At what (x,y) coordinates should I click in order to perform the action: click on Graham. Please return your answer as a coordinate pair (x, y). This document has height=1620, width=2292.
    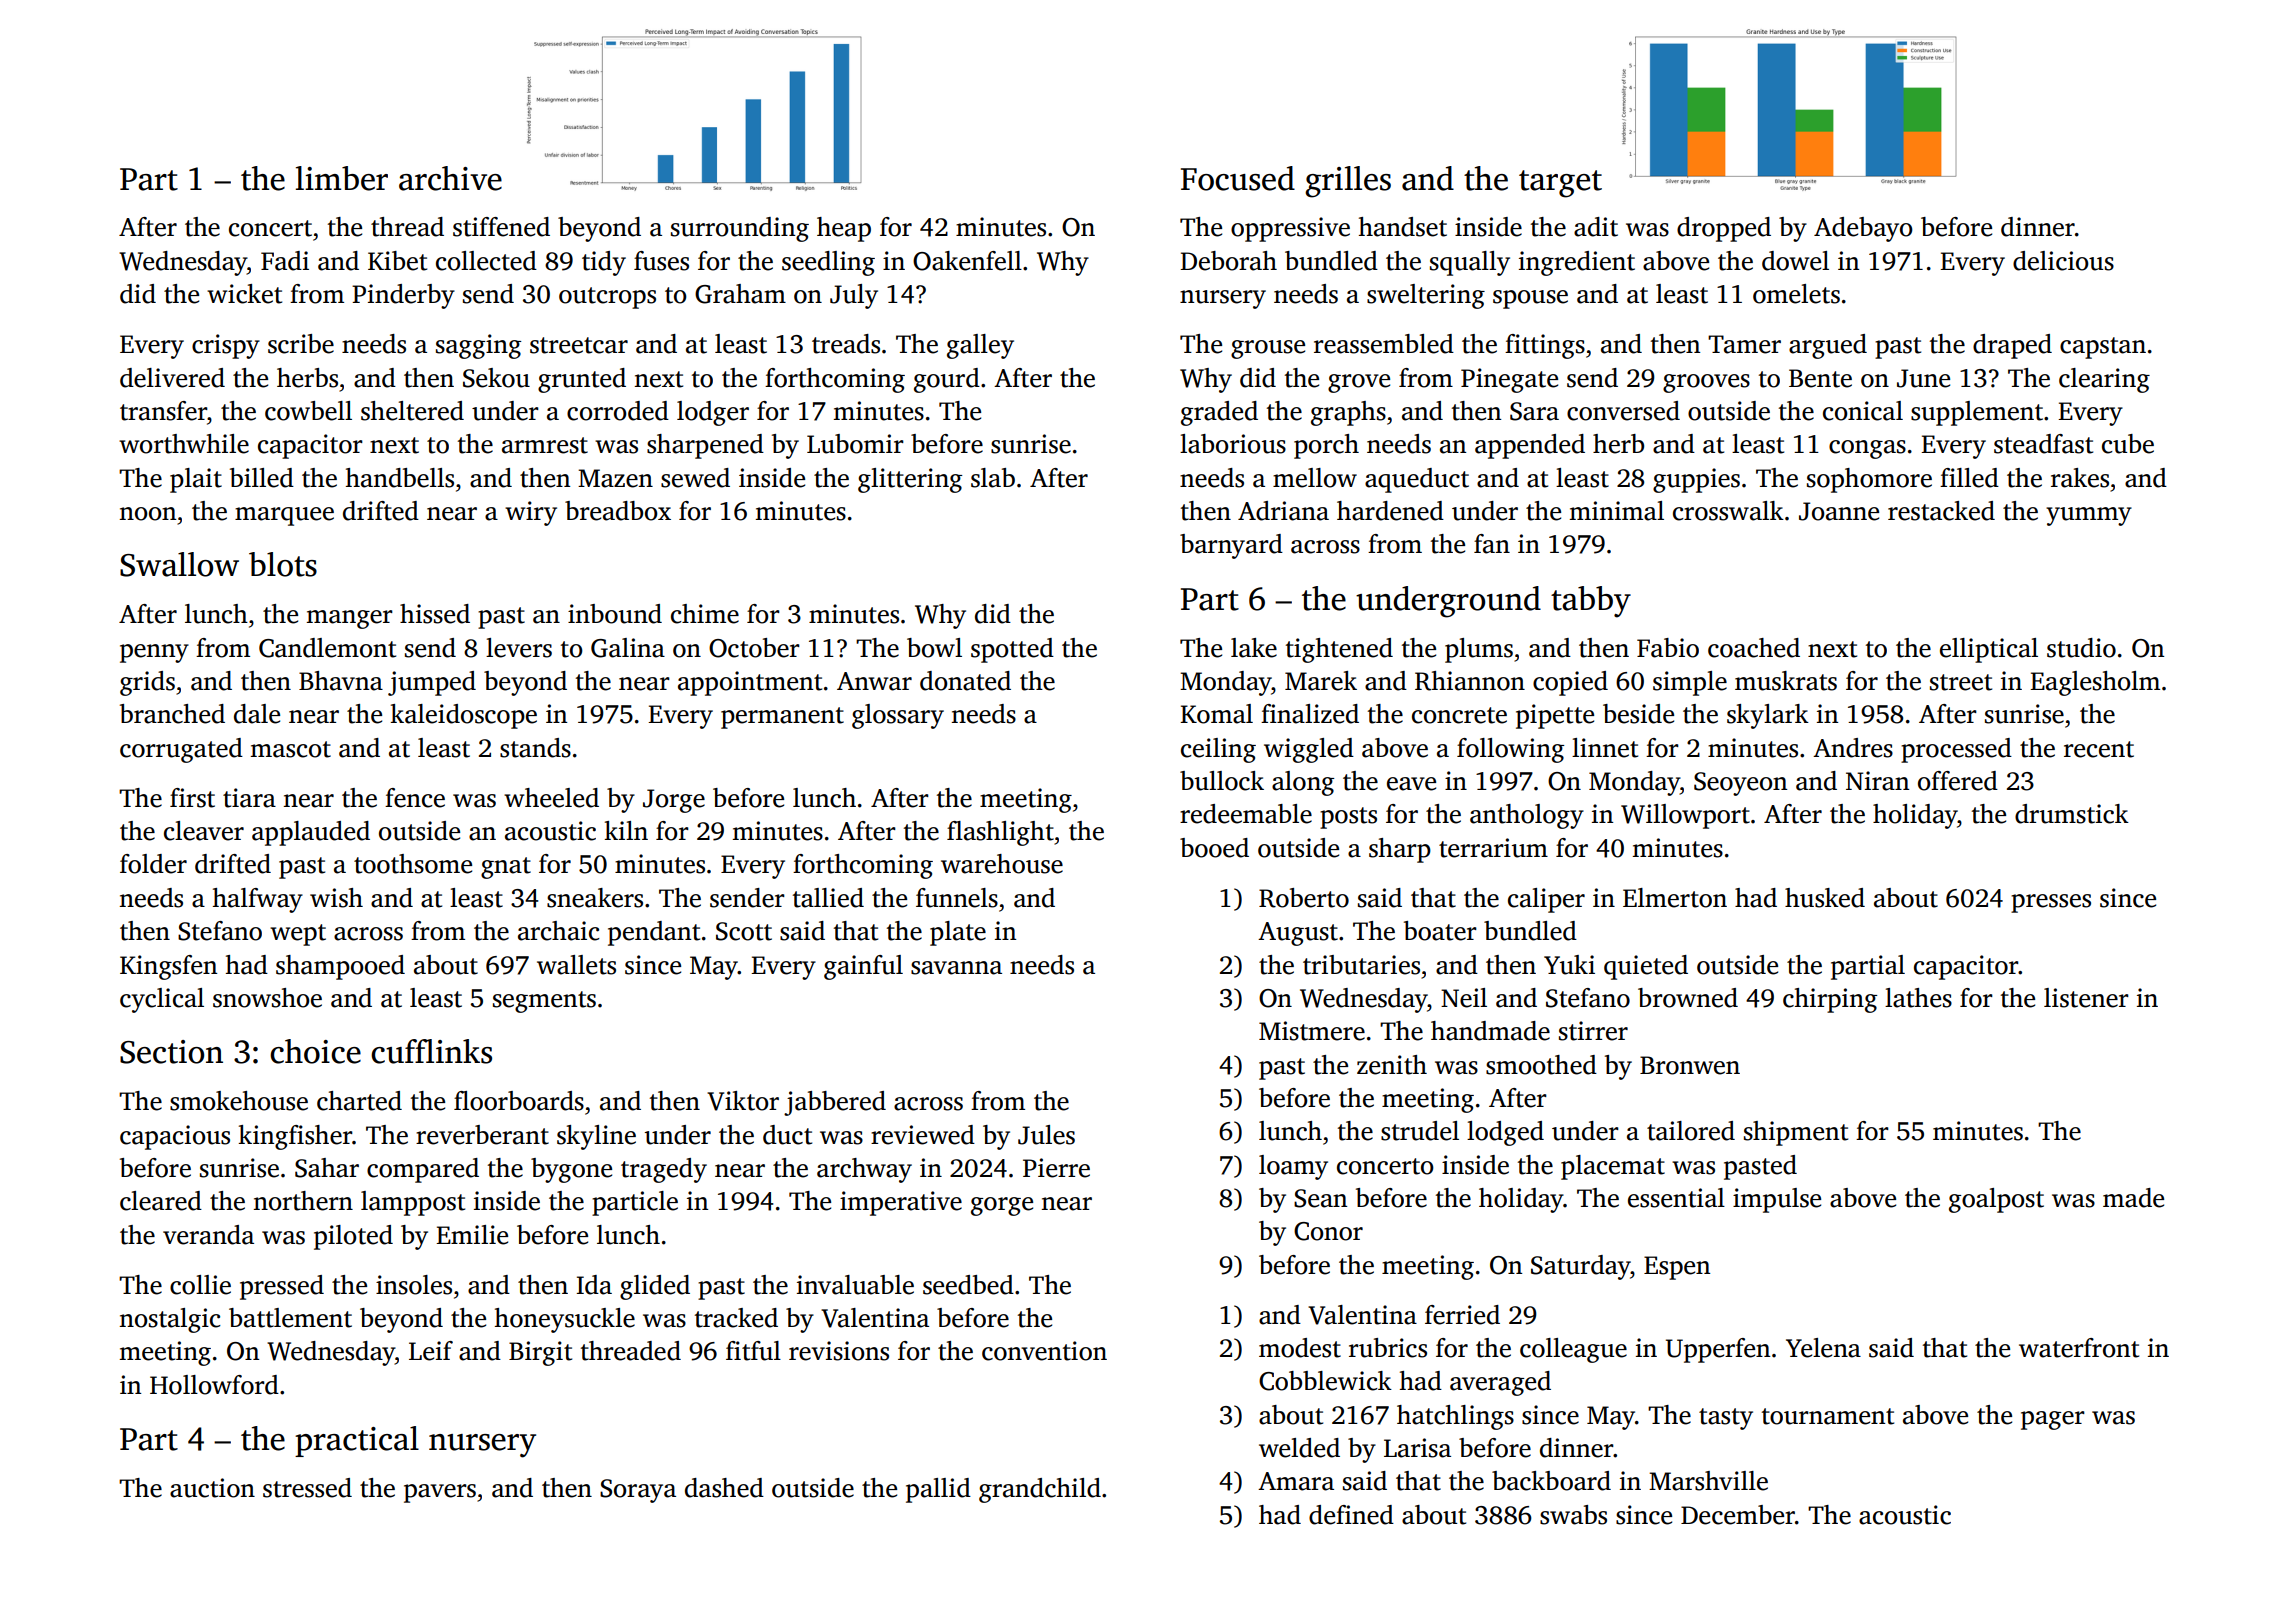
    Looking at the image, I should click on (740, 294).
